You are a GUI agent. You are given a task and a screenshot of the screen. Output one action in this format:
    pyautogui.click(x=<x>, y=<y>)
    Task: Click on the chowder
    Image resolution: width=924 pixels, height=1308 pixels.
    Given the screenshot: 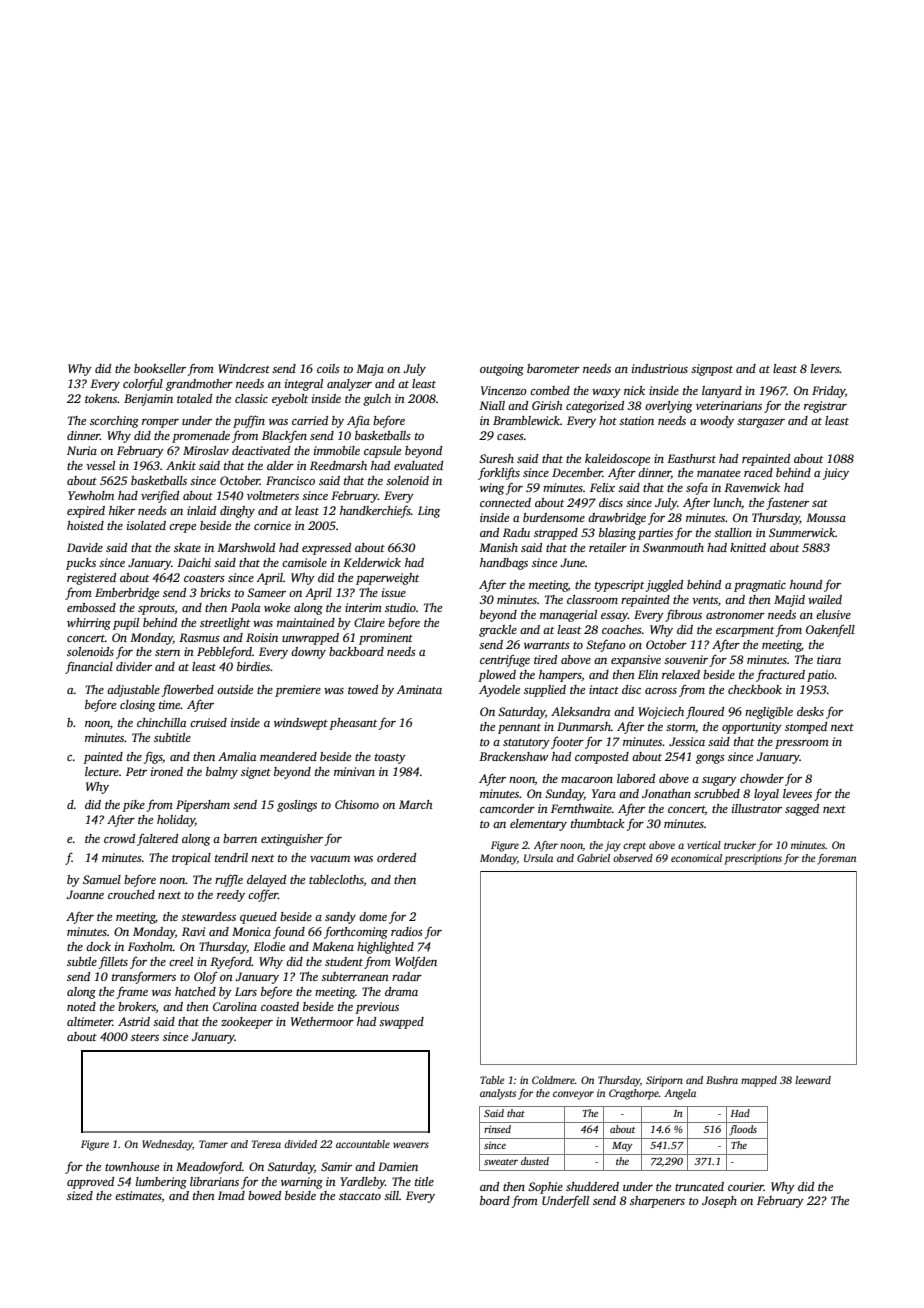 What is the action you would take?
    pyautogui.click(x=762, y=778)
